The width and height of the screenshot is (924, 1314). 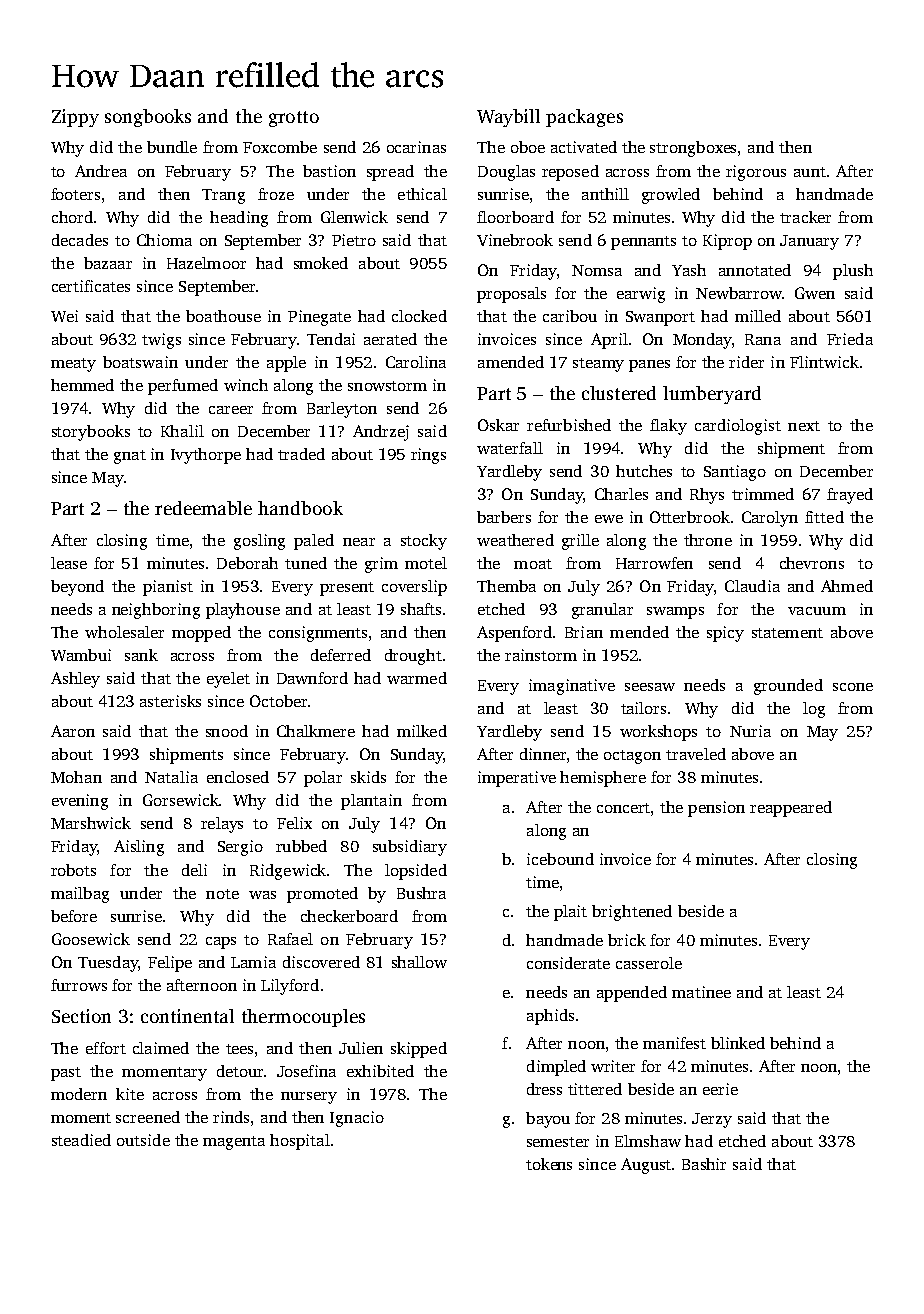 What do you see at coordinates (674, 1043) in the screenshot?
I see `manifest` at bounding box center [674, 1043].
